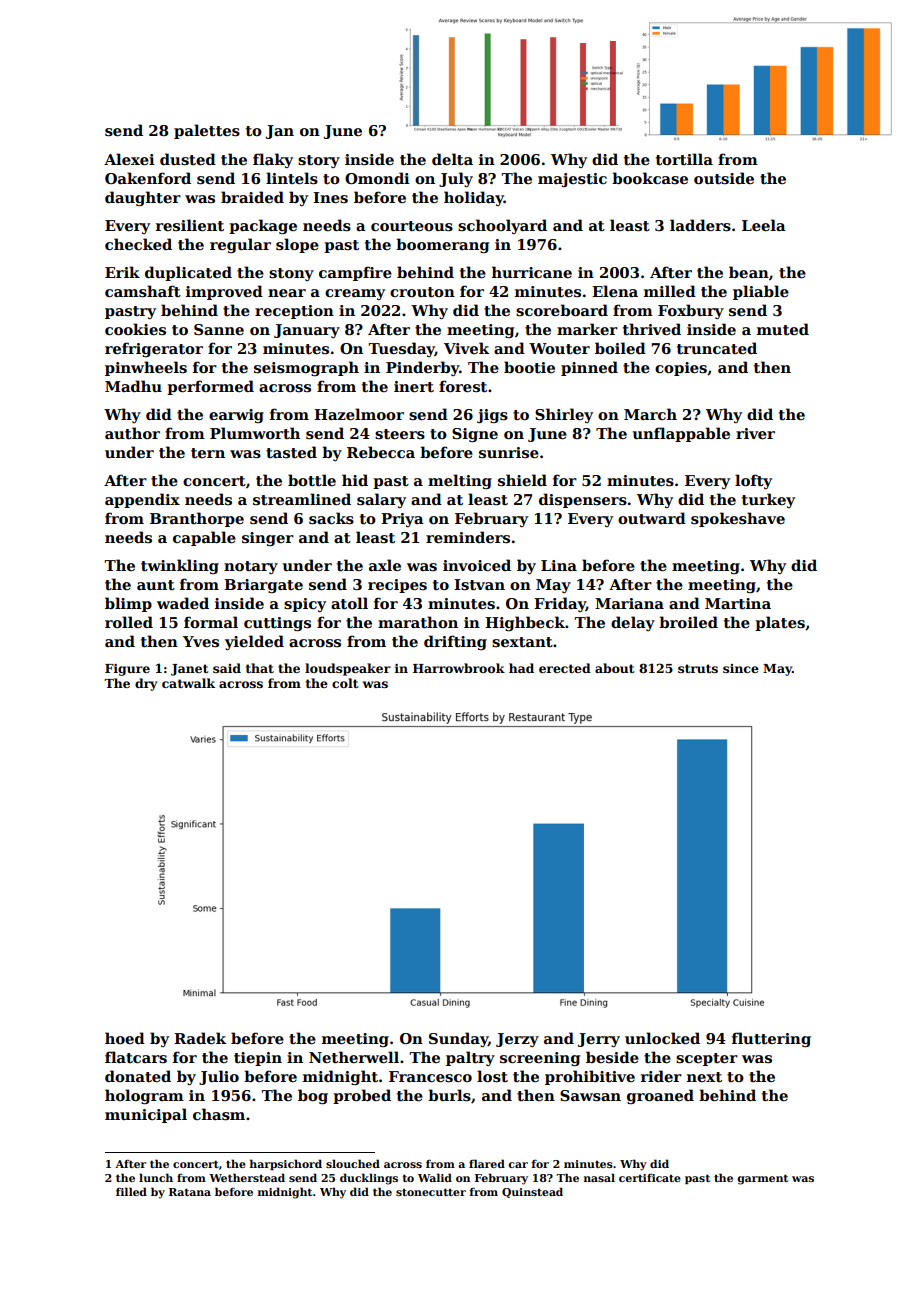 The width and height of the image is (924, 1308). I want to click on Ratana, so click(190, 1192).
